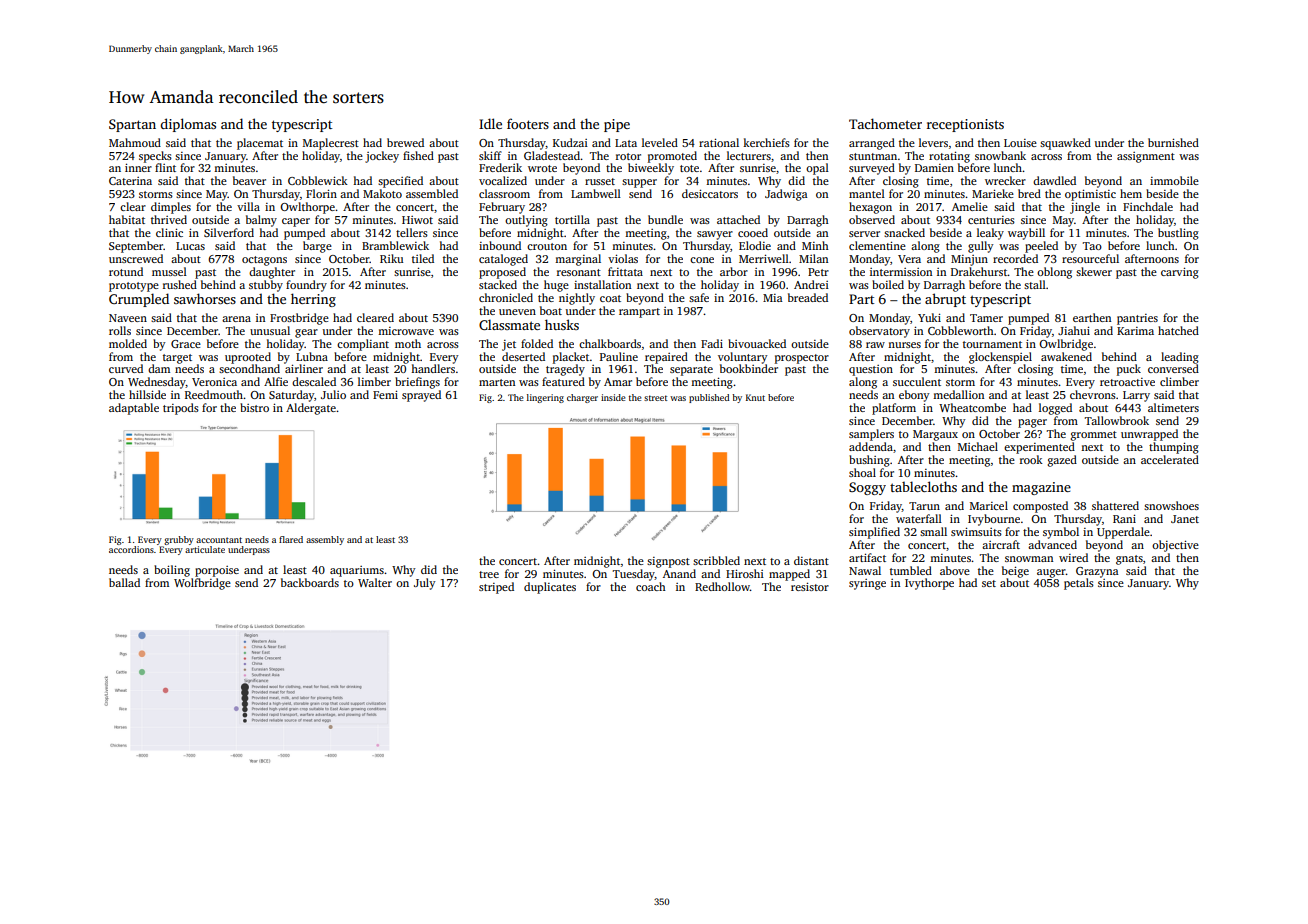 The height and width of the screenshot is (924, 1308). I want to click on Naveen, so click(128, 318).
